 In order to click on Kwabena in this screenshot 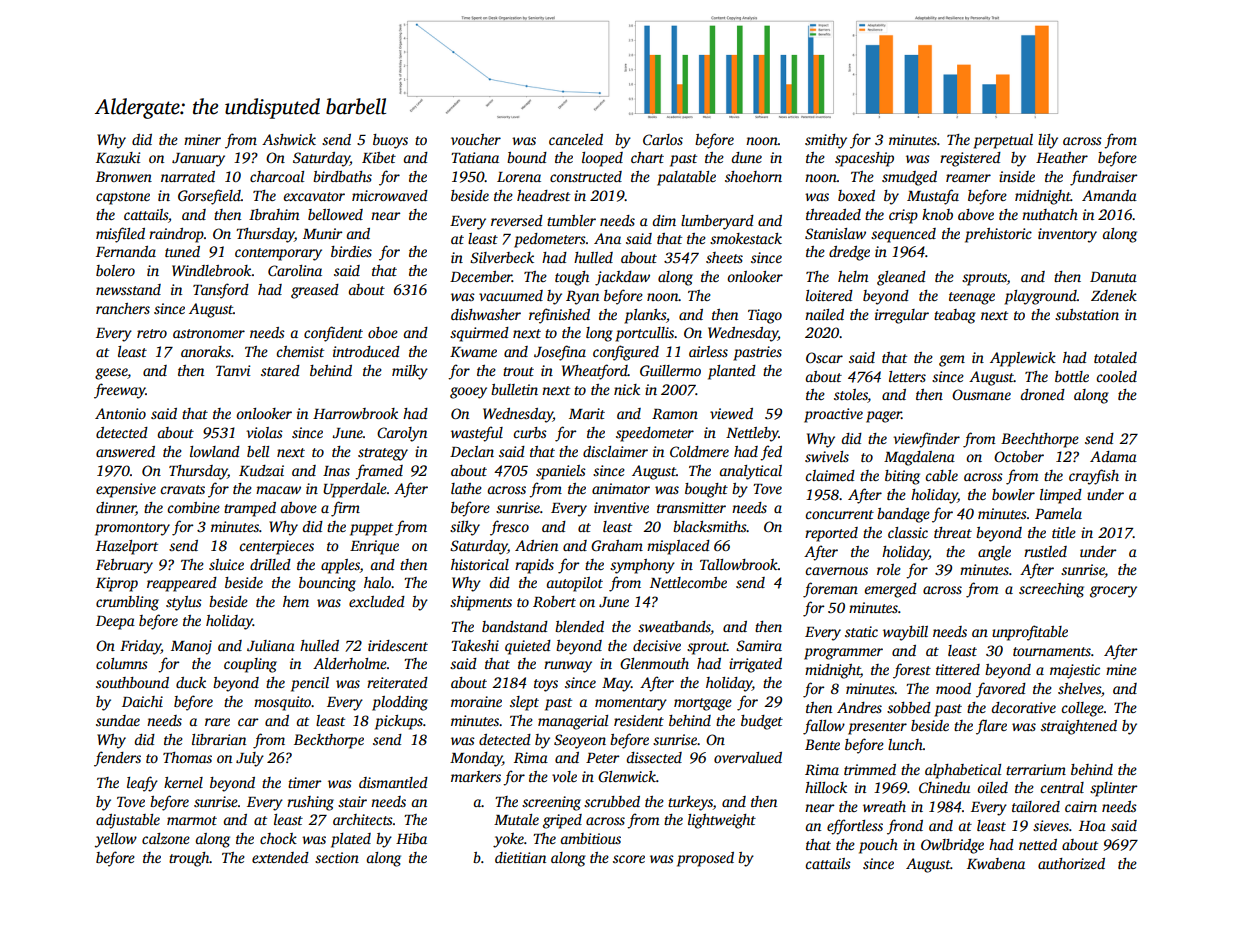, I will do `click(996, 863)`.
